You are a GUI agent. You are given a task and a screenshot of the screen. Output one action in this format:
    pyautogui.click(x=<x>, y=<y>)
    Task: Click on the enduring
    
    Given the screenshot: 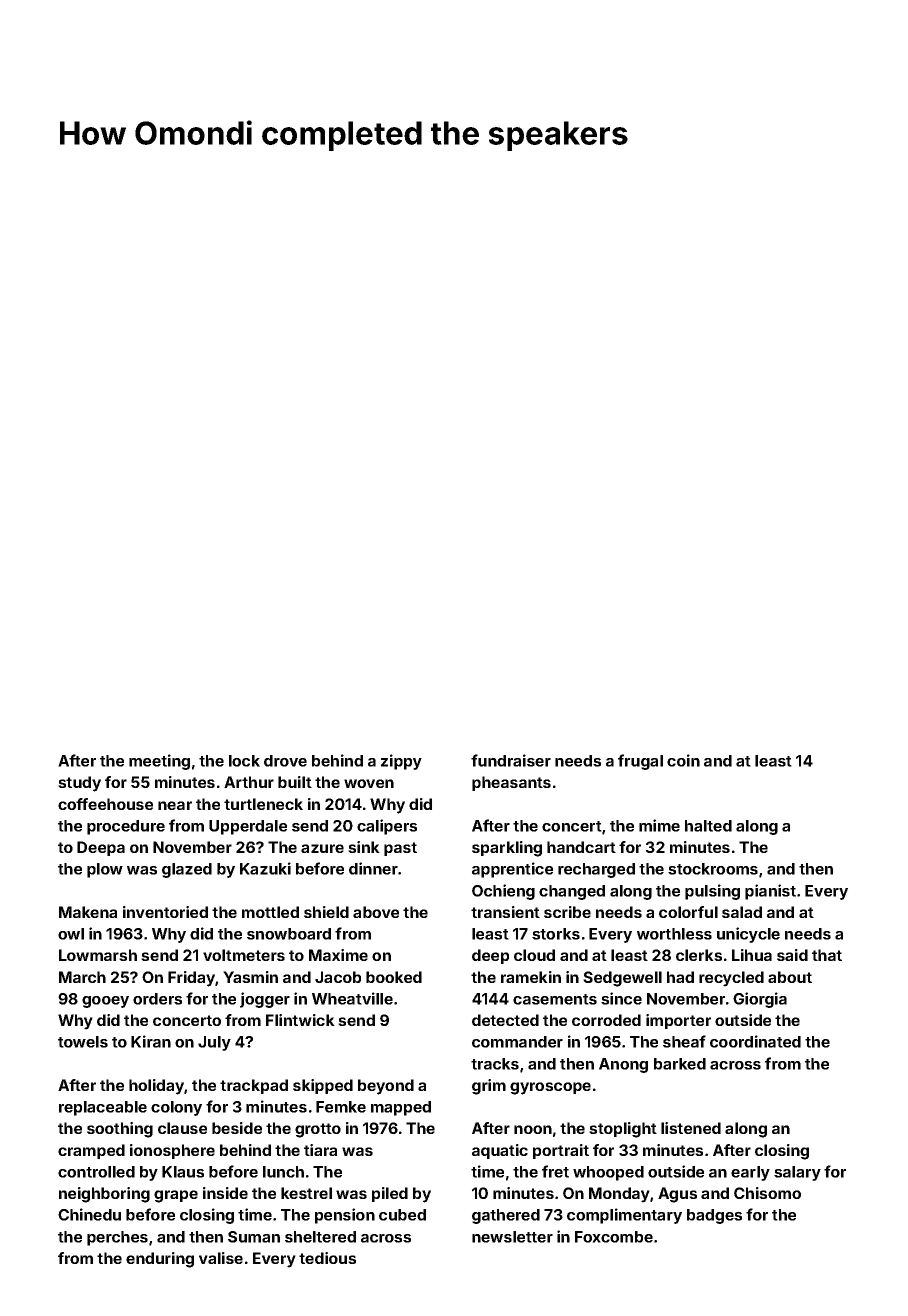 What is the action you would take?
    pyautogui.click(x=160, y=1260)
